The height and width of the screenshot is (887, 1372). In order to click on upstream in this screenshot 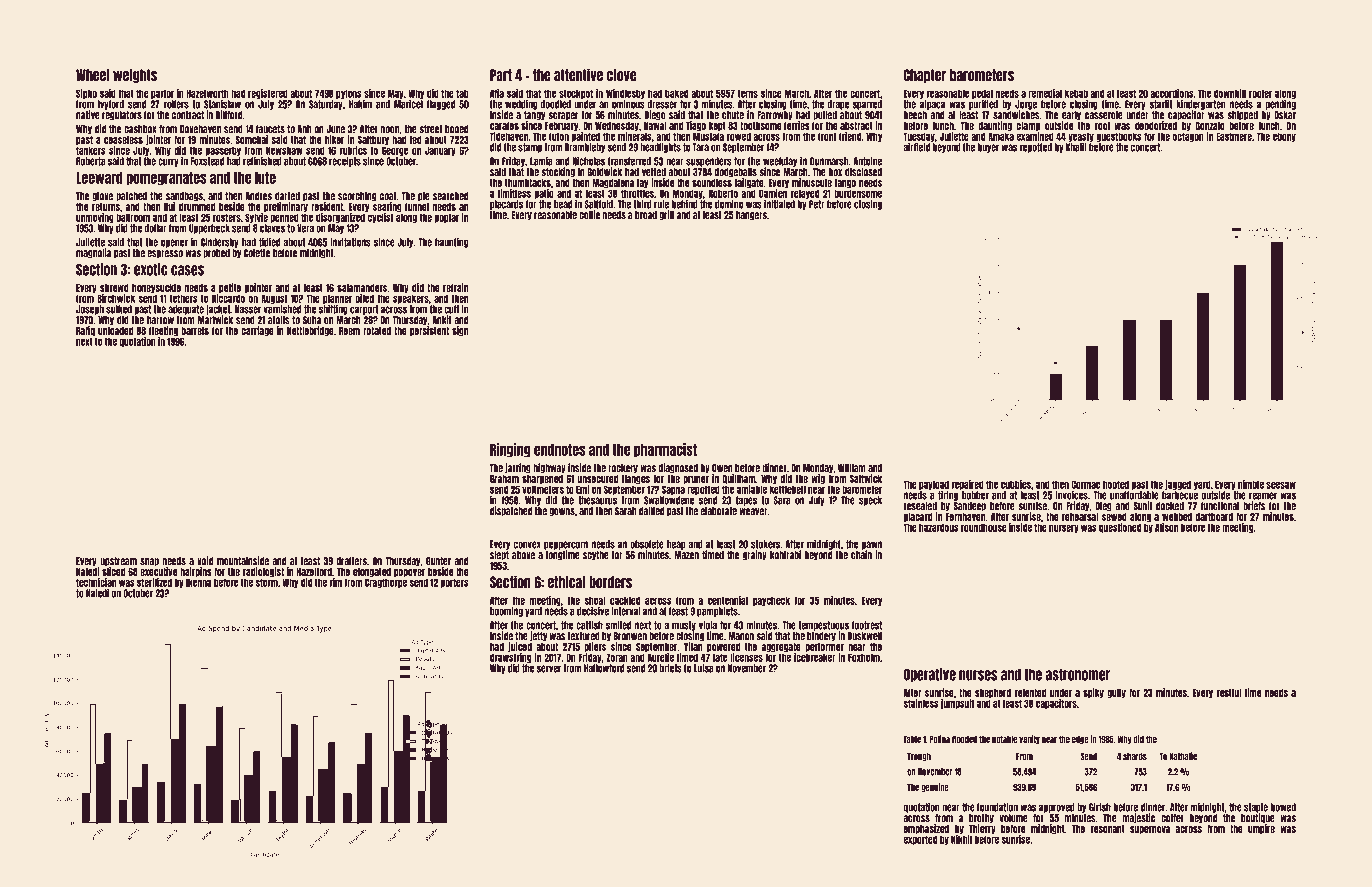, I will do `click(118, 562)`.
